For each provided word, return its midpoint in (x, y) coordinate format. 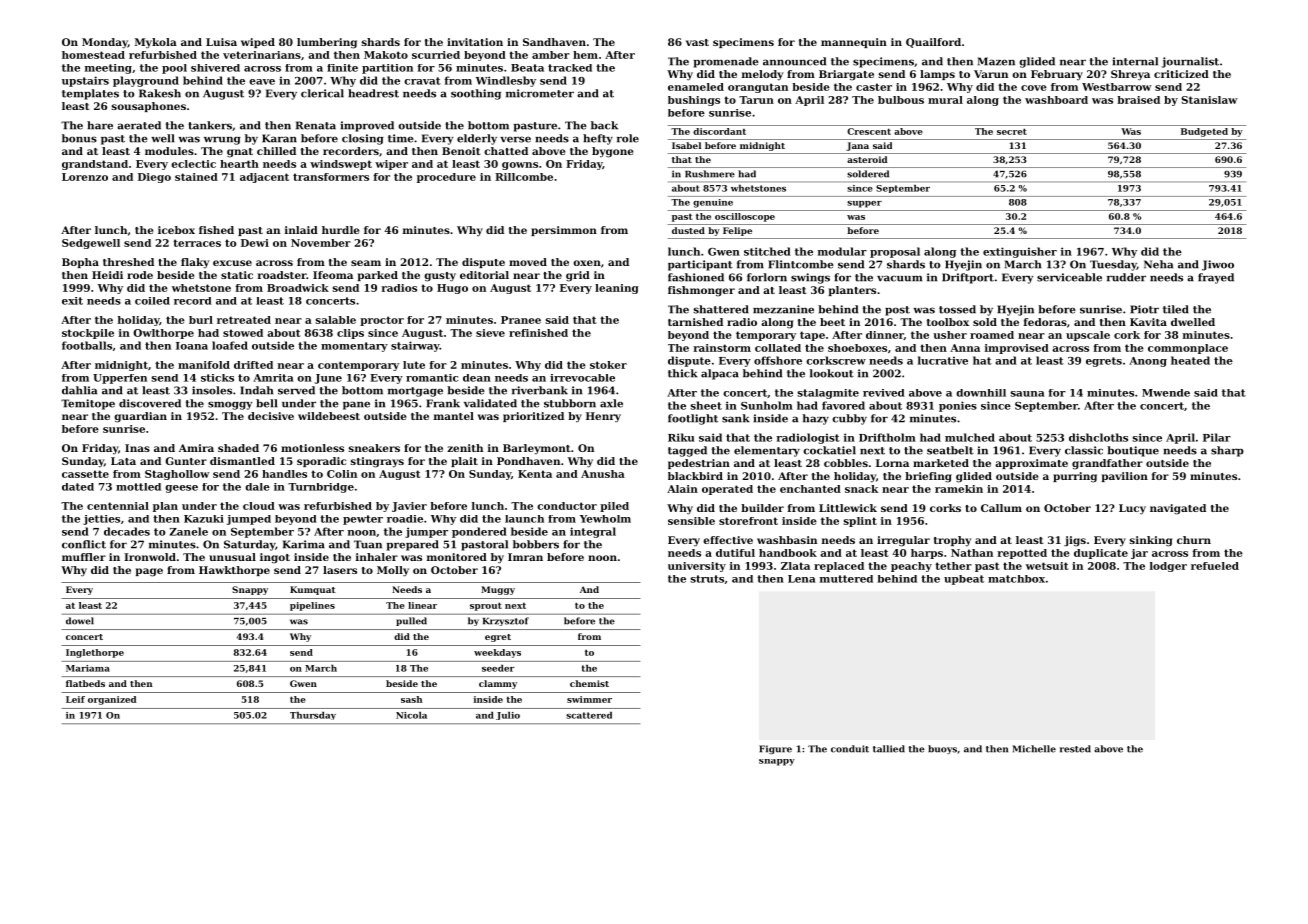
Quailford (933, 43)
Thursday (313, 716)
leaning (617, 289)
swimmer (589, 699)
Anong (1148, 362)
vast (697, 42)
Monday (105, 43)
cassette (85, 474)
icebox (176, 230)
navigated (1178, 509)
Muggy (498, 590)
